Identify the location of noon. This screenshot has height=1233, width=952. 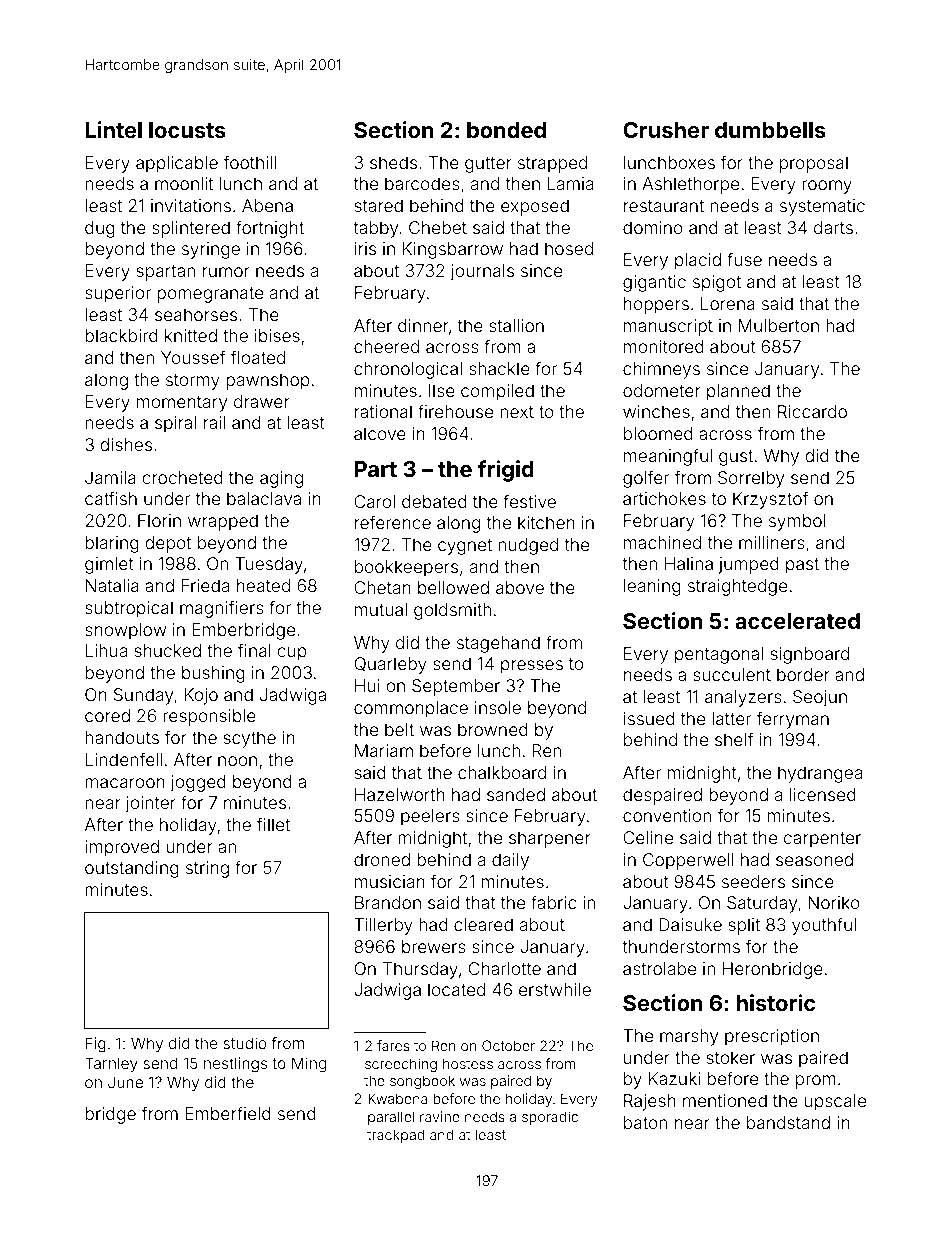
(237, 761).
